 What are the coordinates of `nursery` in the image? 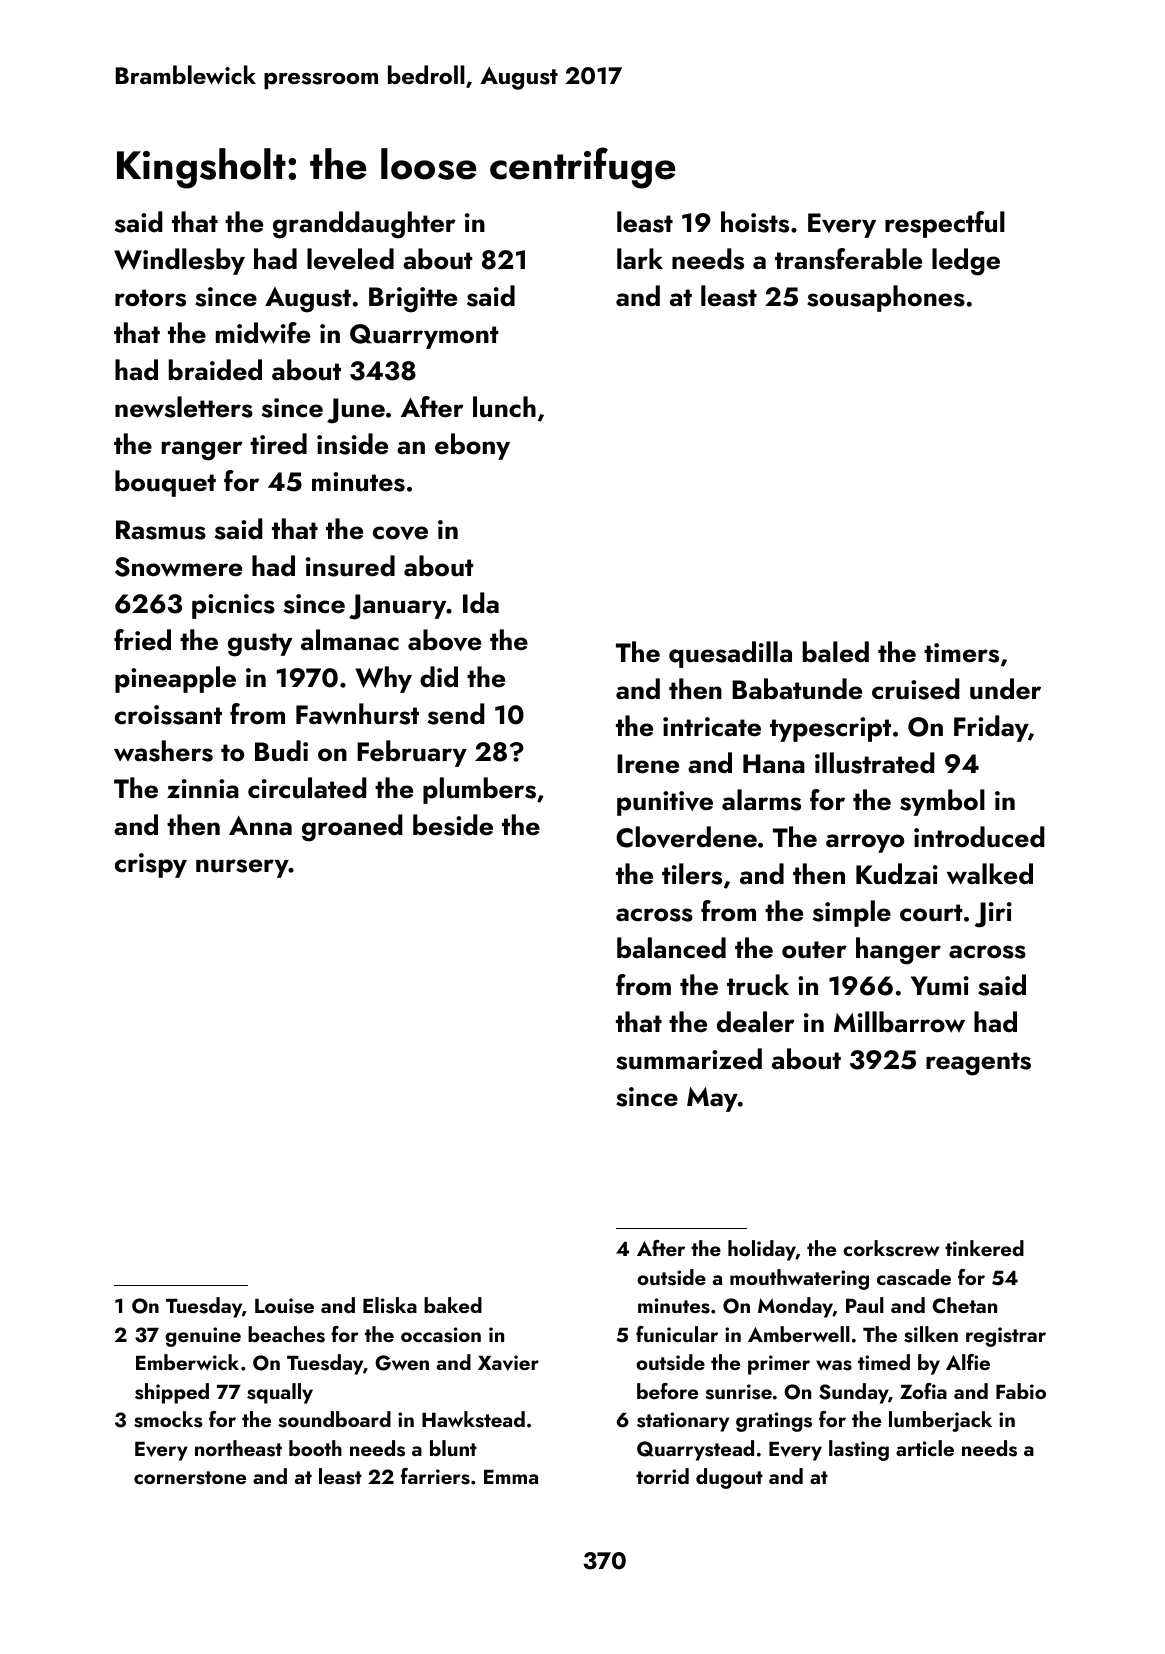 It's located at (242, 868).
